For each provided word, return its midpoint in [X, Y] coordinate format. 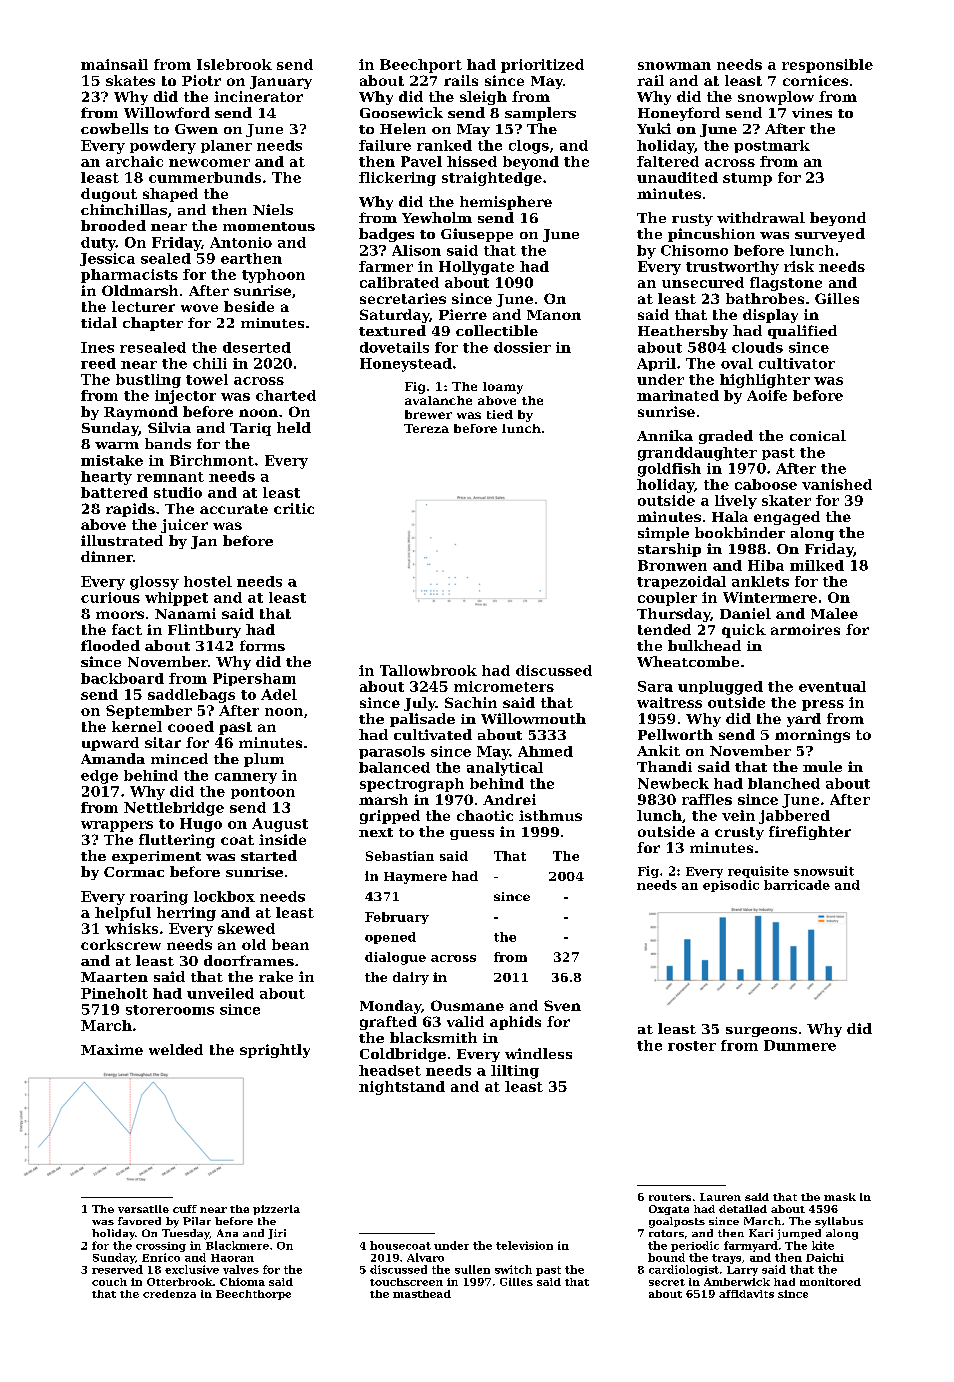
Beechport [421, 66]
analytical [505, 769]
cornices [815, 80]
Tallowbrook [428, 670]
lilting [515, 1072]
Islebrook [234, 64]
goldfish [669, 470]
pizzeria [276, 1210]
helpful [123, 914]
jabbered [794, 817]
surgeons [761, 1032]
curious [110, 597]
